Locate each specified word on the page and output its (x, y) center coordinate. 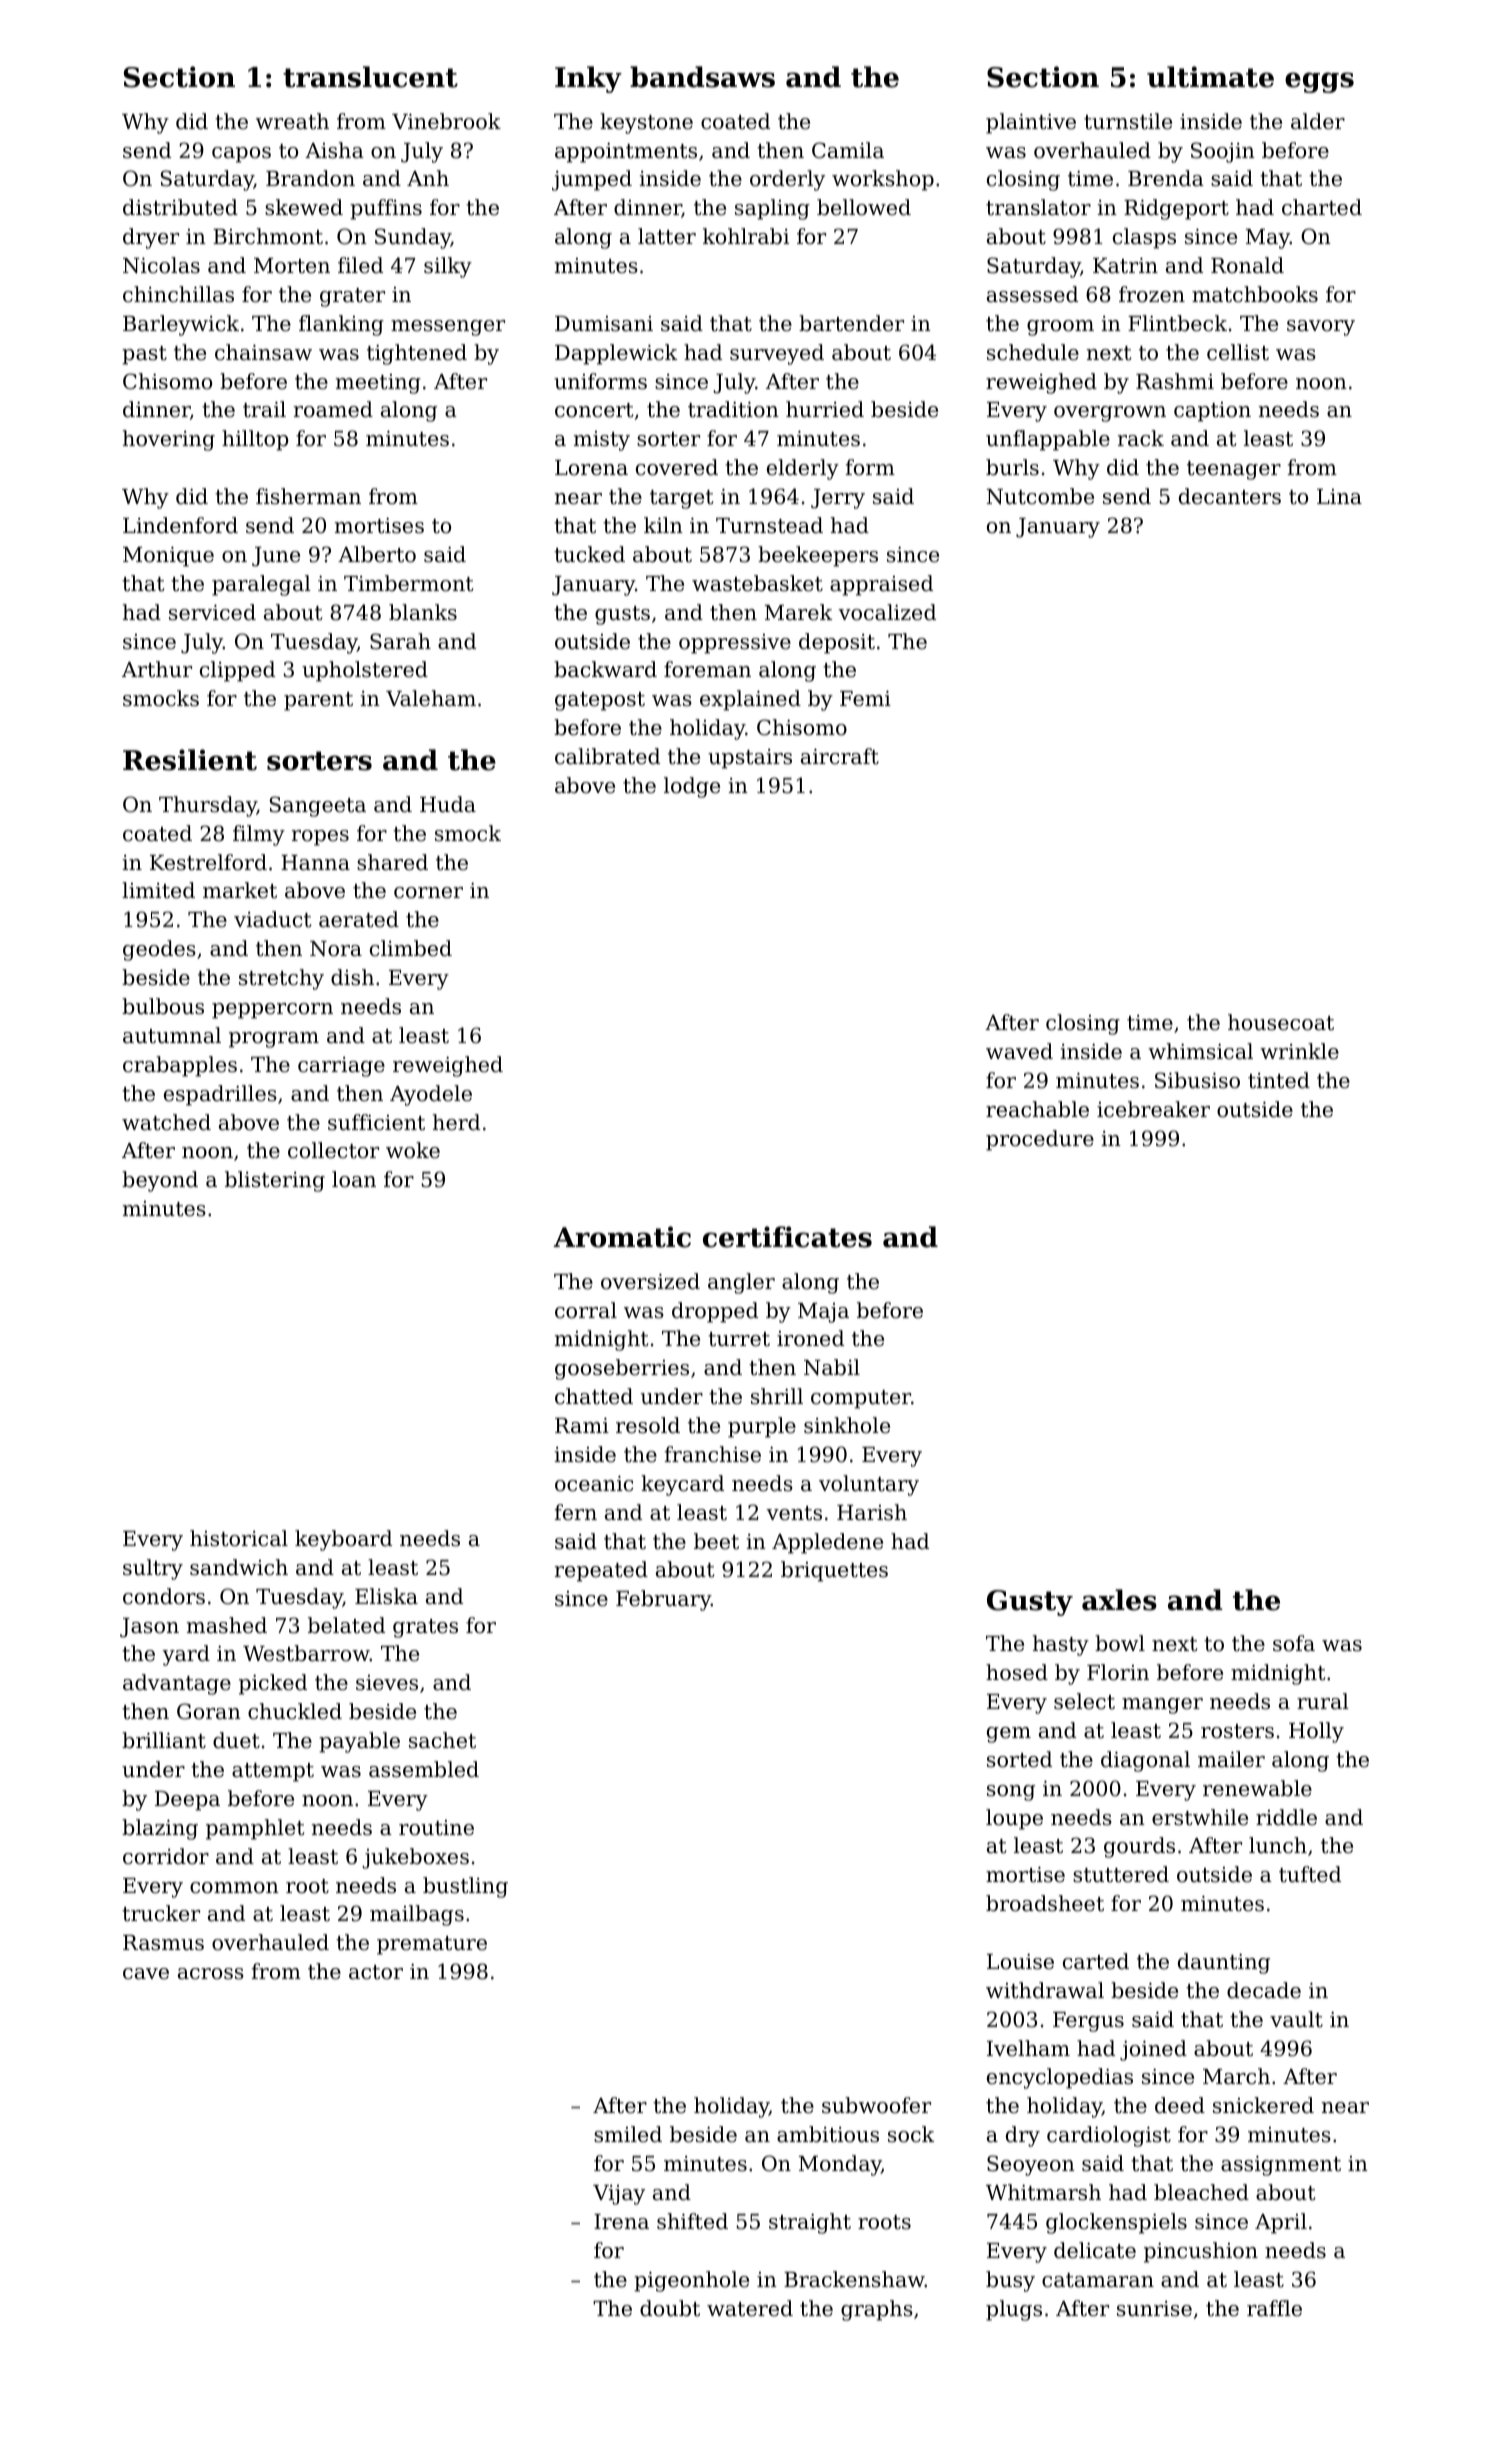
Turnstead (769, 525)
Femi (865, 699)
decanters (1230, 496)
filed (360, 265)
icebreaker (1153, 1109)
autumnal (172, 1035)
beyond (160, 1181)
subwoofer (876, 2105)
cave (146, 1974)
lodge (692, 787)
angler (741, 1283)
